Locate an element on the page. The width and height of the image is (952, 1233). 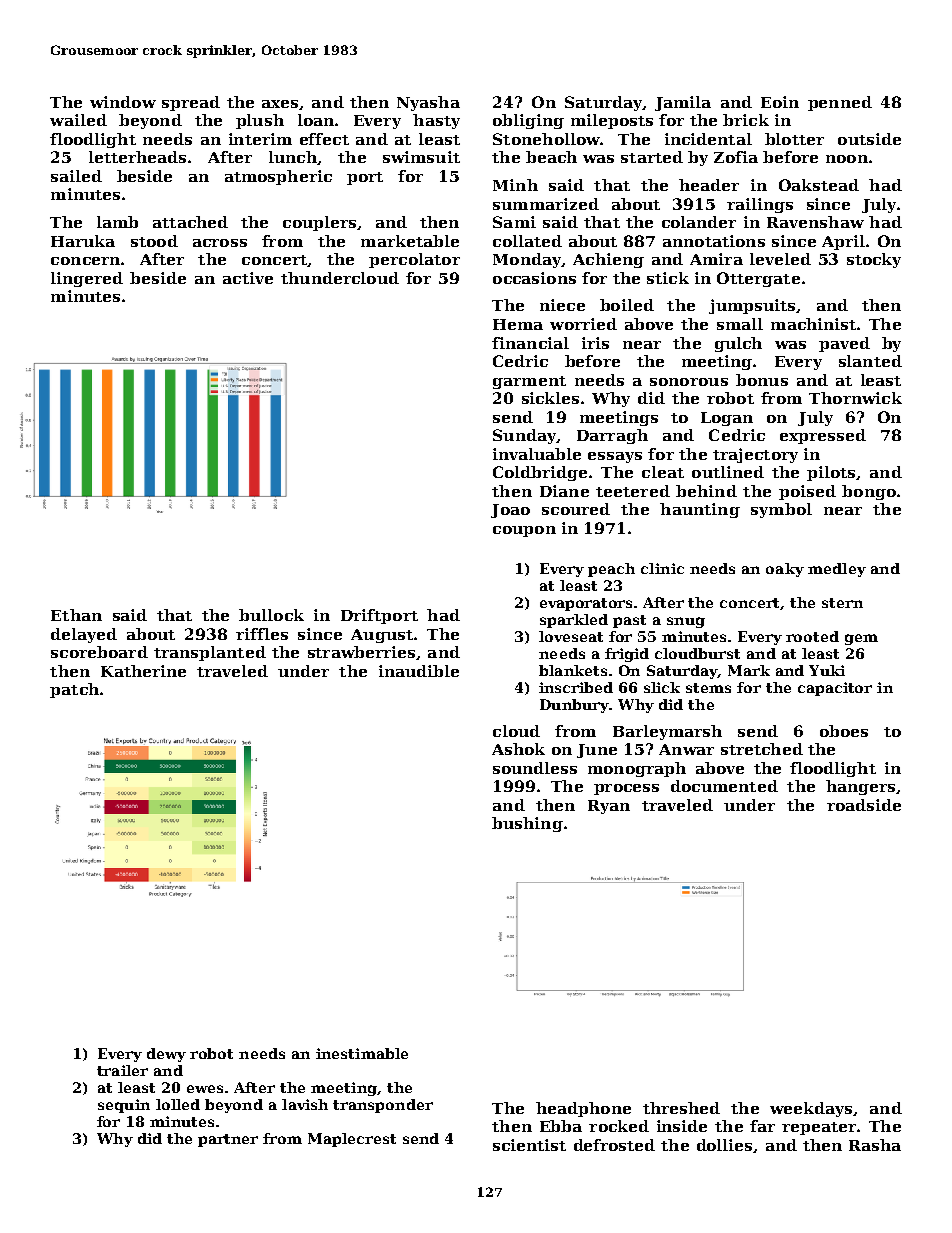
symbol is located at coordinates (781, 510).
